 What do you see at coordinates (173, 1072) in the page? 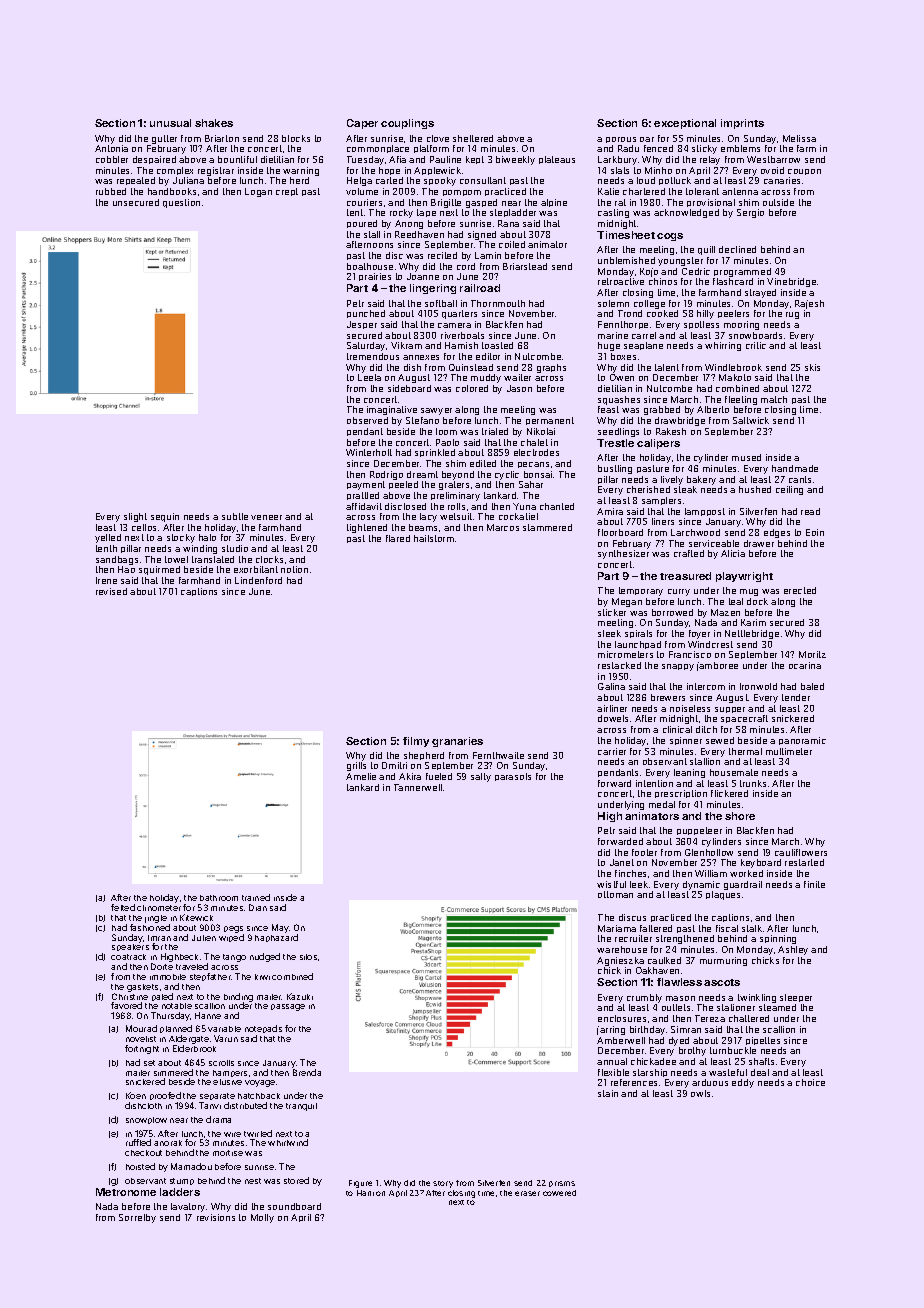
I see `simmered` at bounding box center [173, 1072].
